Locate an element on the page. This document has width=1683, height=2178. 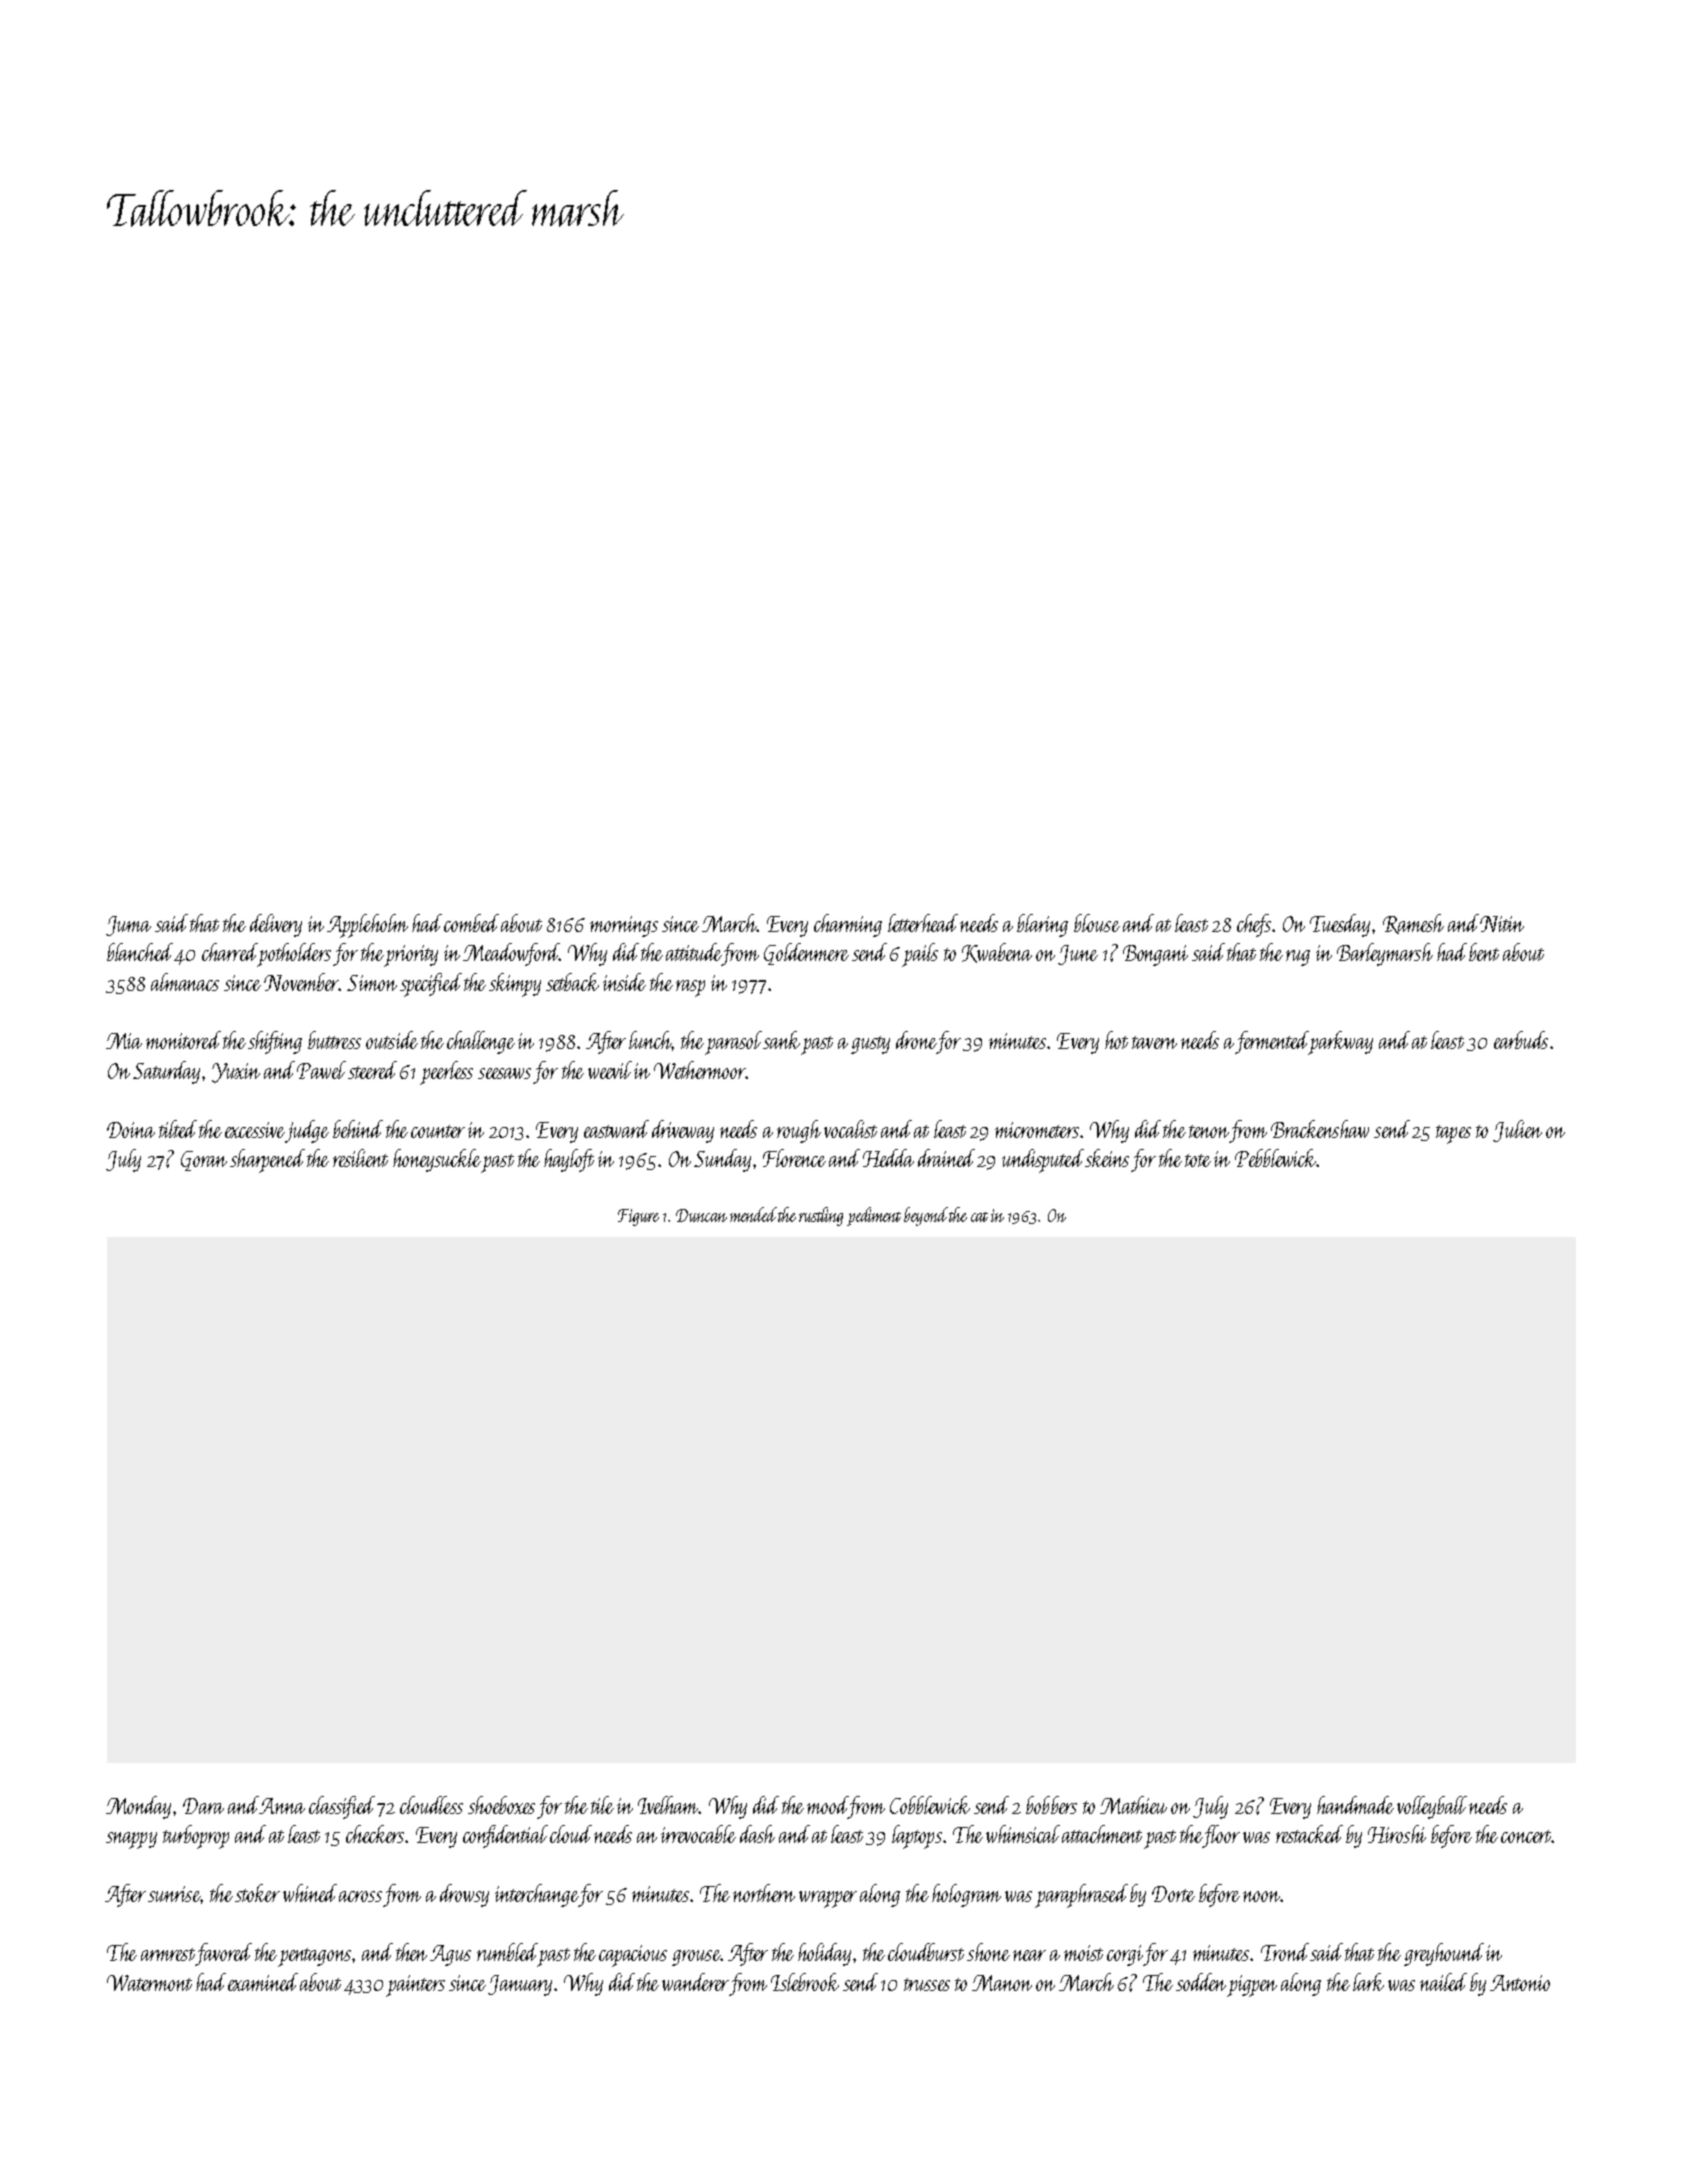
charred is located at coordinates (230, 952).
